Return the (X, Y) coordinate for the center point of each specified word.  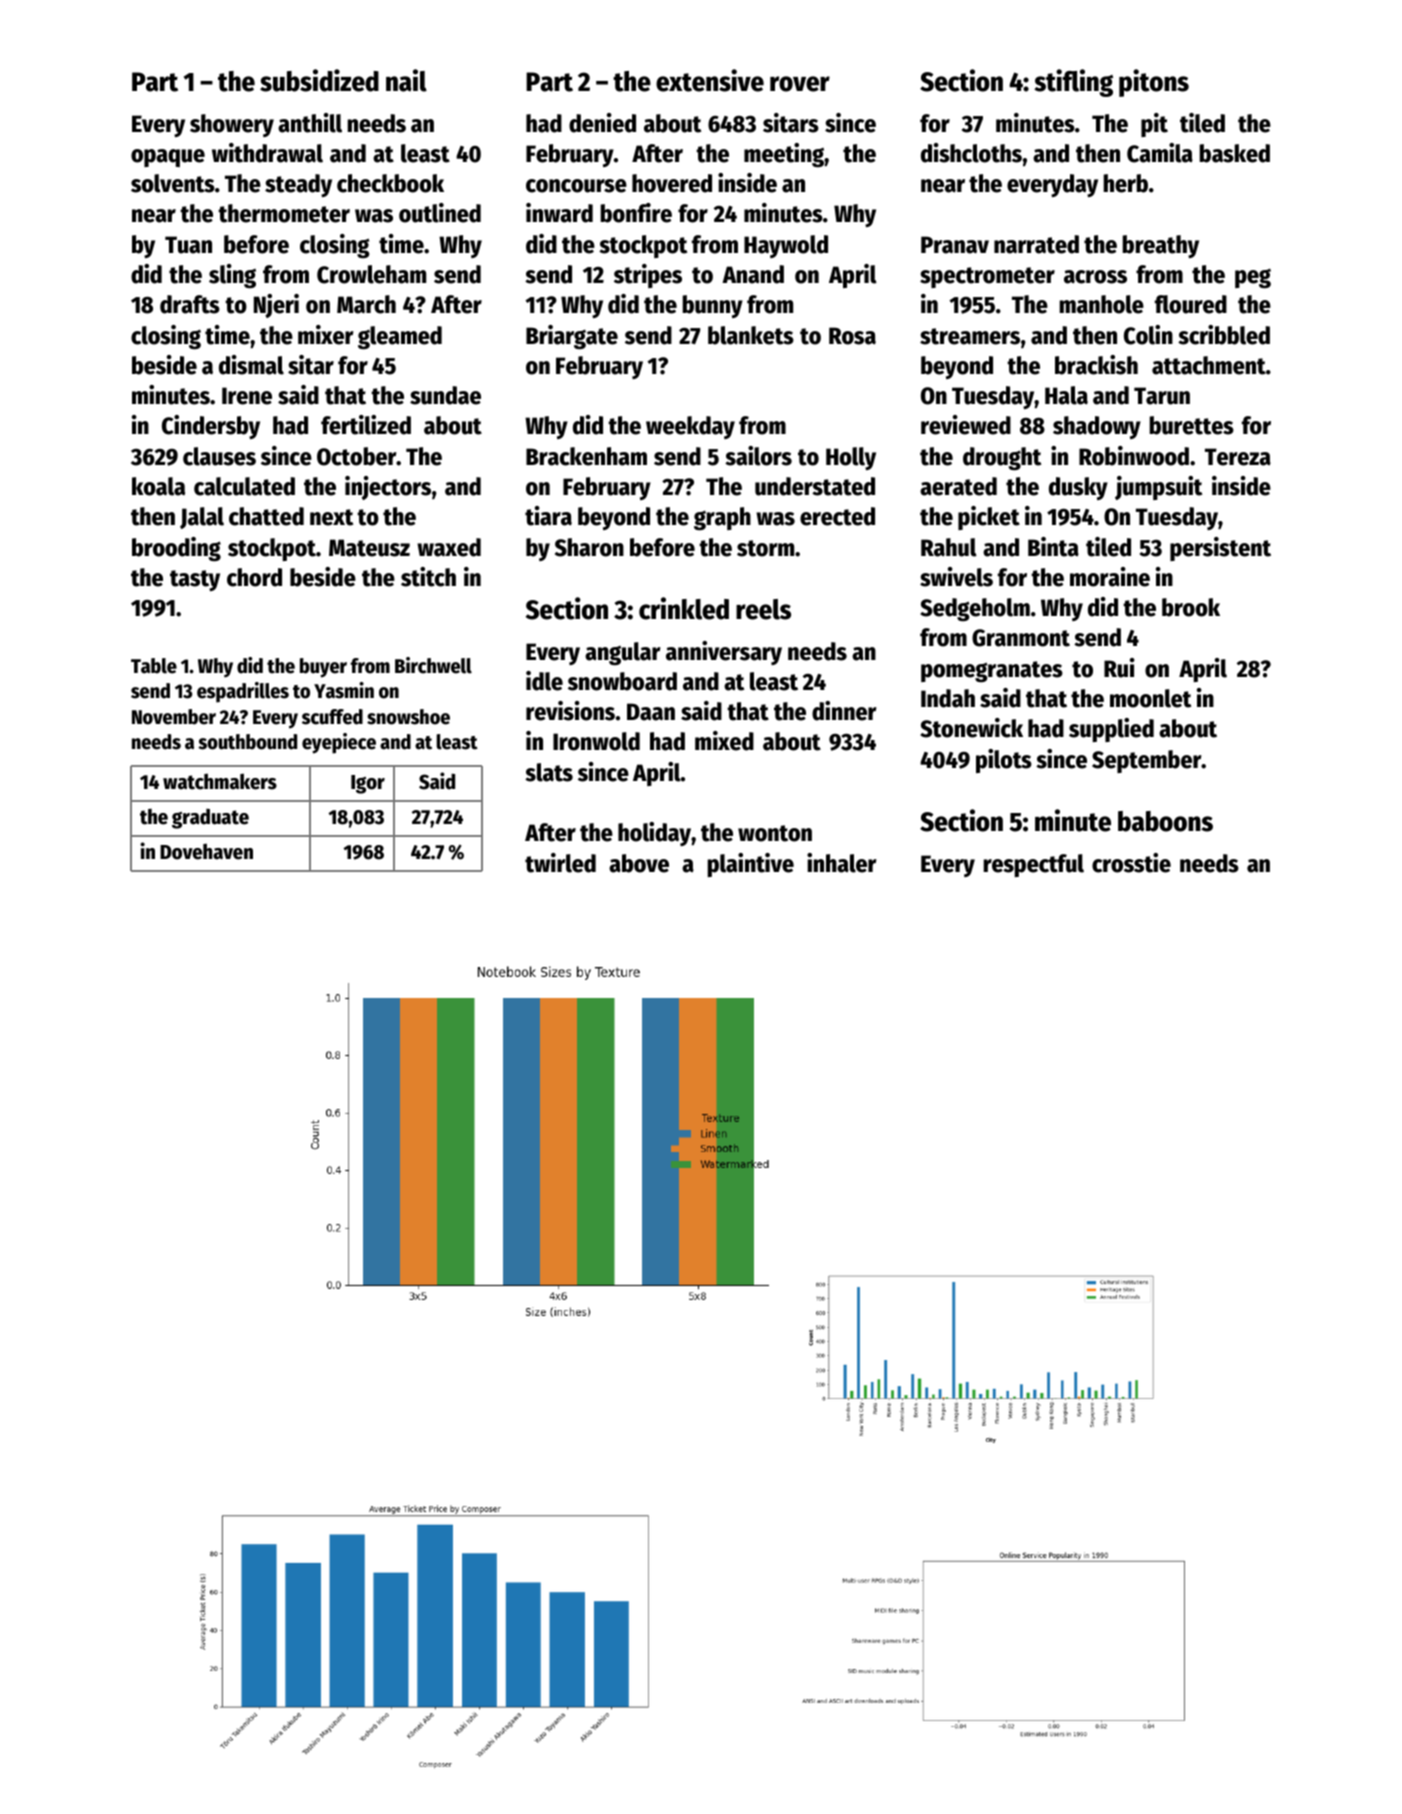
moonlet (1150, 698)
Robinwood (1134, 456)
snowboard (622, 681)
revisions (570, 711)
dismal (251, 365)
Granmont (1021, 638)
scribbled (1224, 335)
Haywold (786, 246)
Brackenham (586, 456)
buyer (323, 668)
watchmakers (220, 781)
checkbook (390, 183)
